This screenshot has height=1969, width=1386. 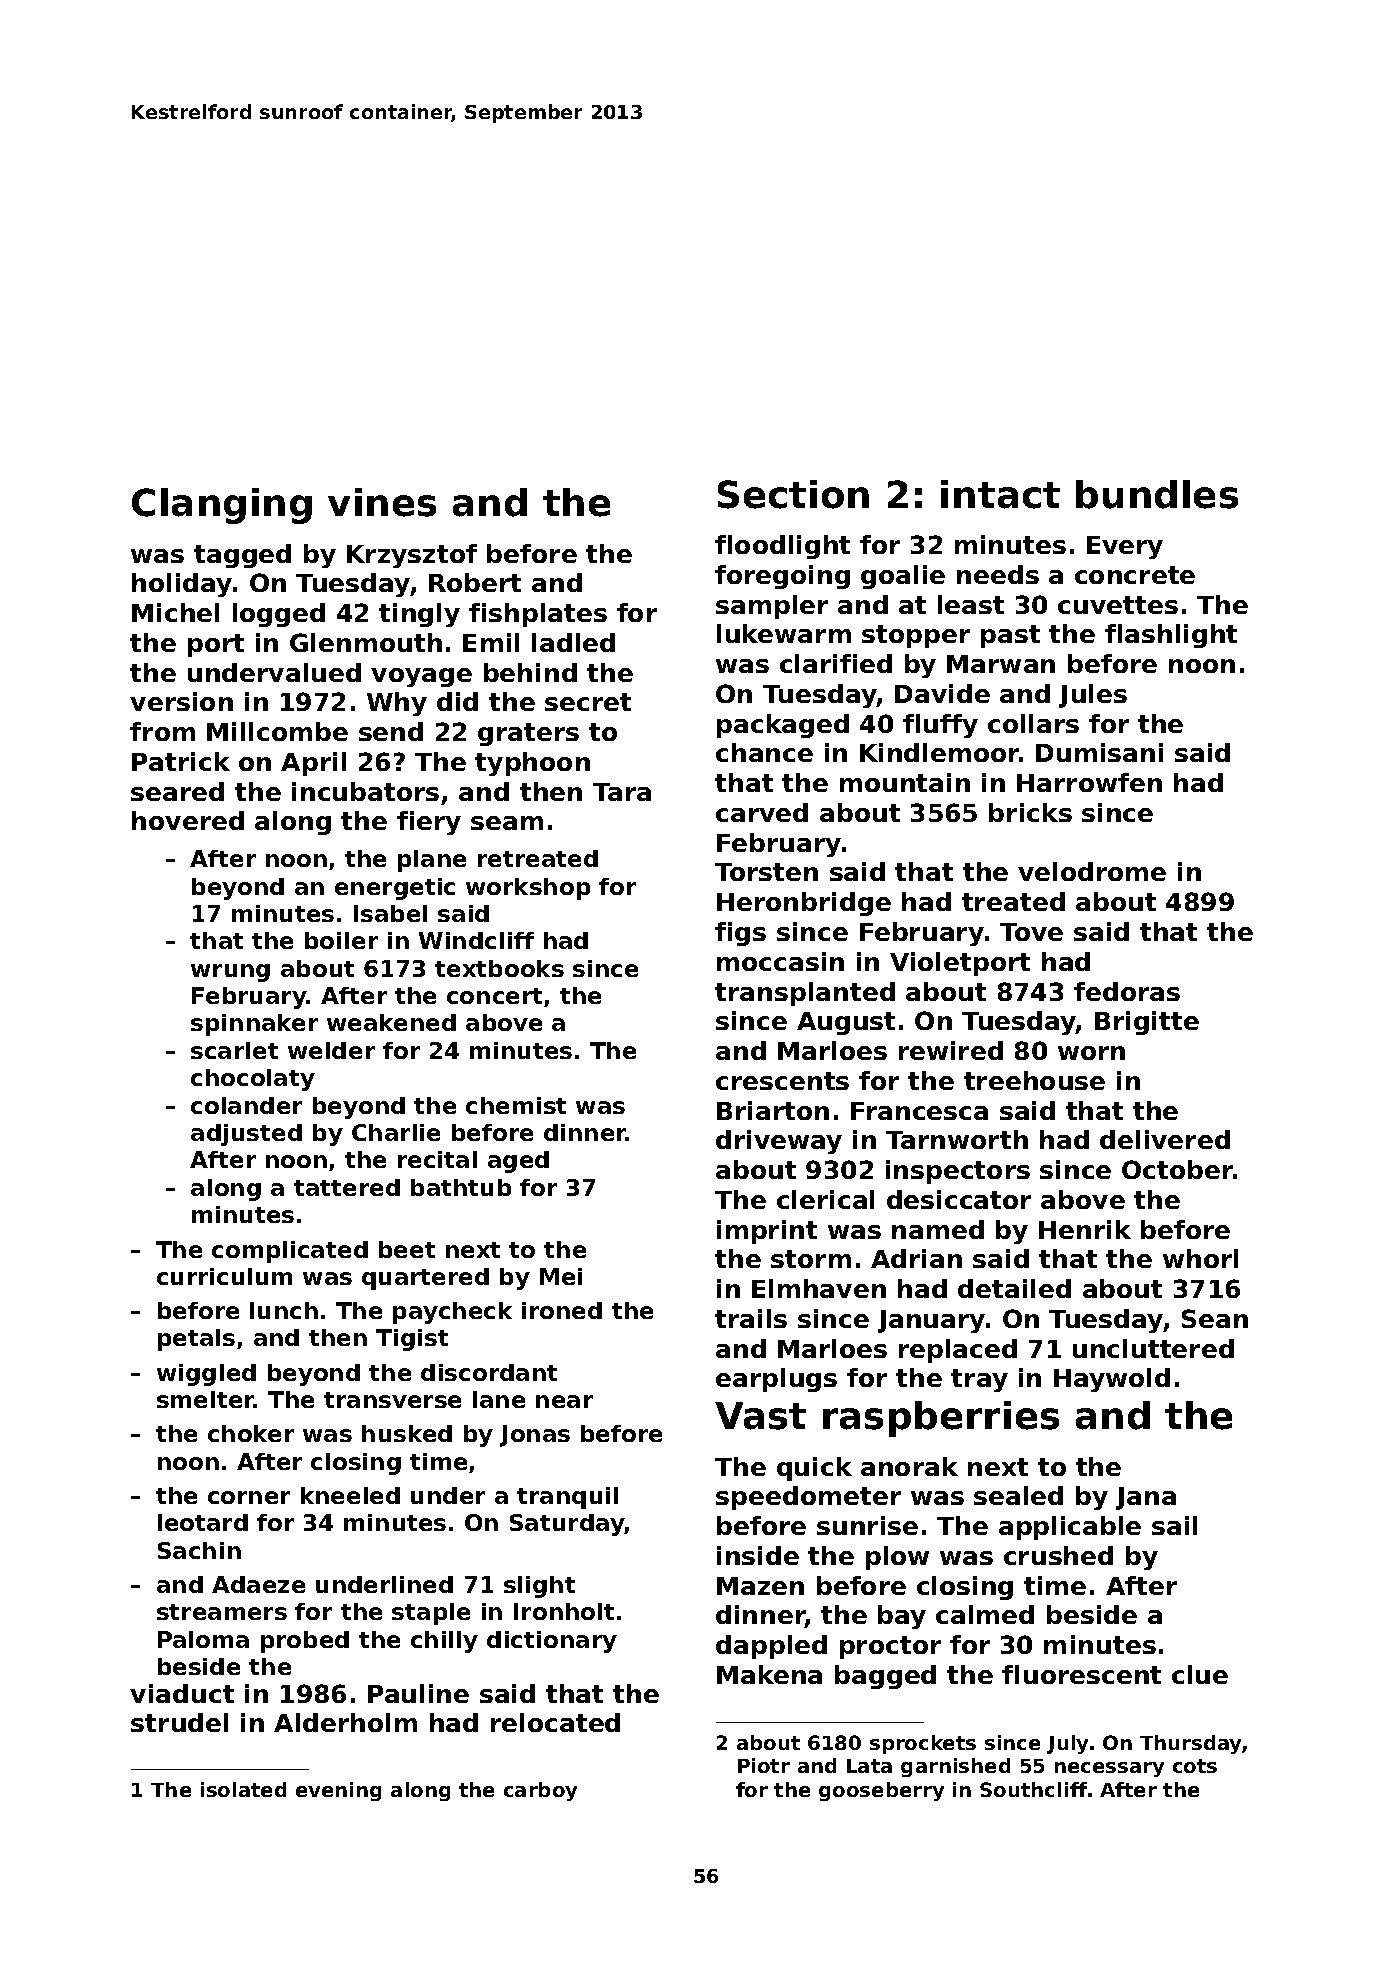 I want to click on staple, so click(x=431, y=1614).
